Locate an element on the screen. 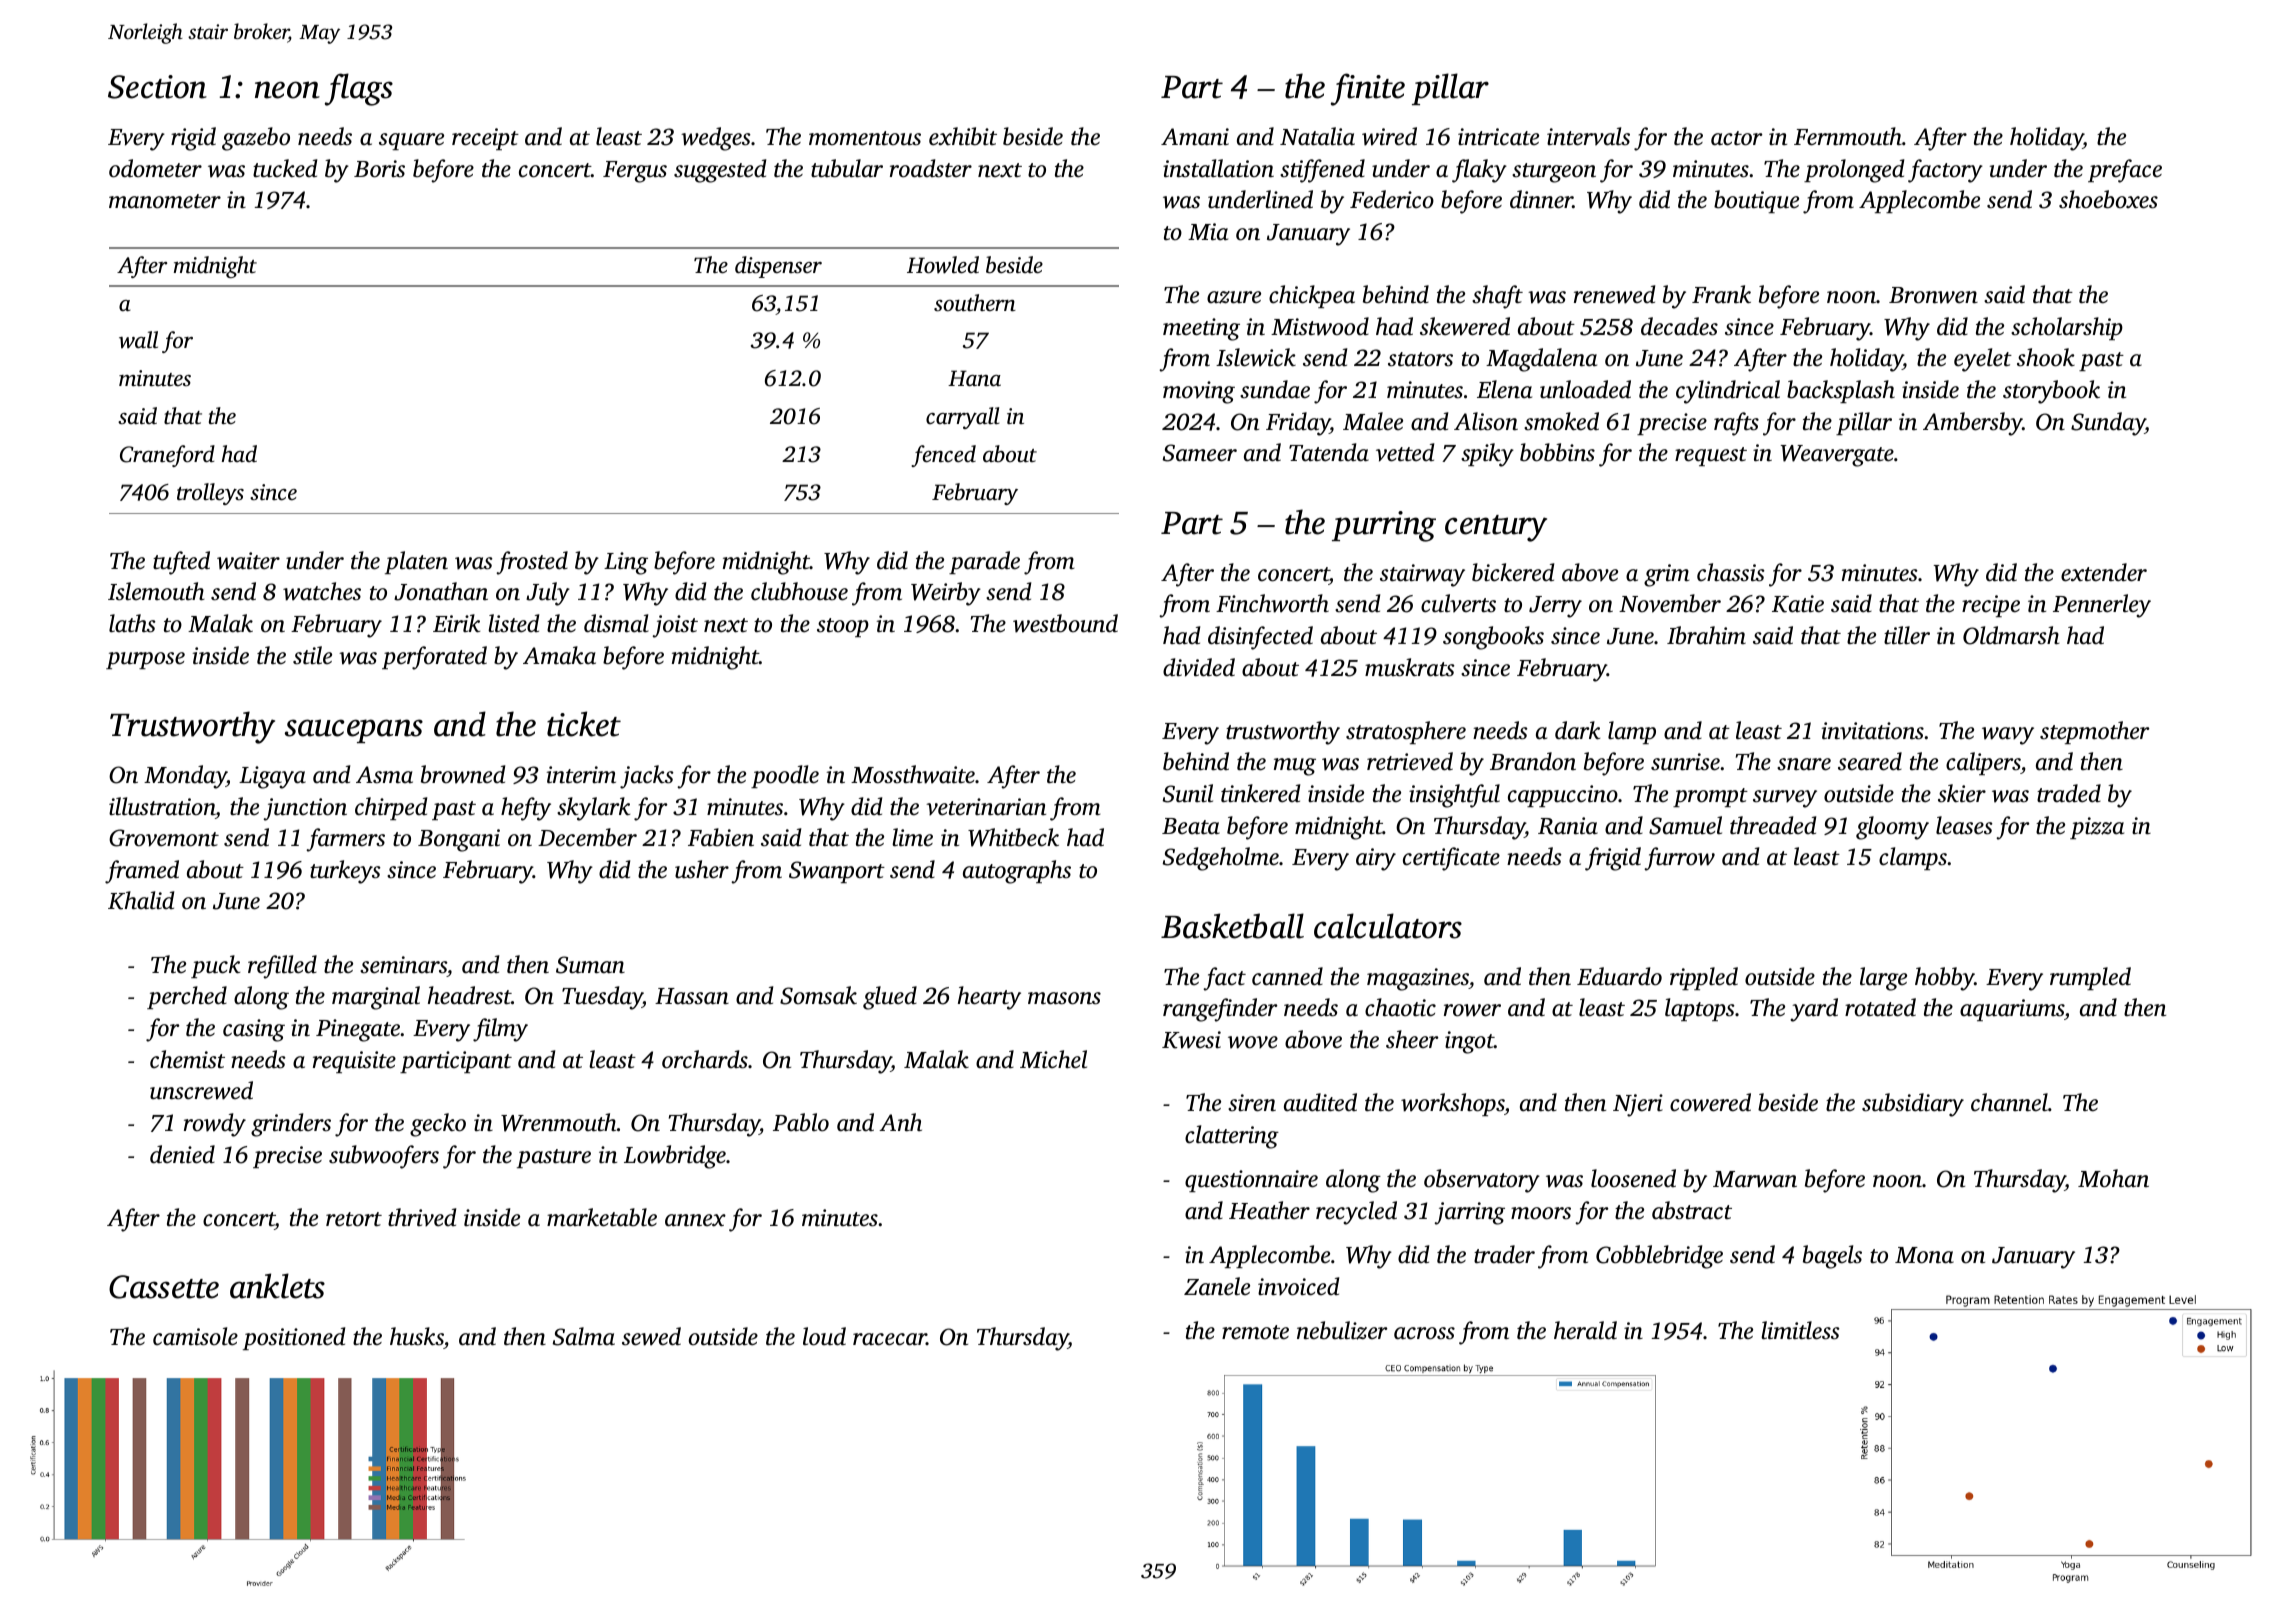 The image size is (2282, 1614). frosted is located at coordinates (532, 563).
